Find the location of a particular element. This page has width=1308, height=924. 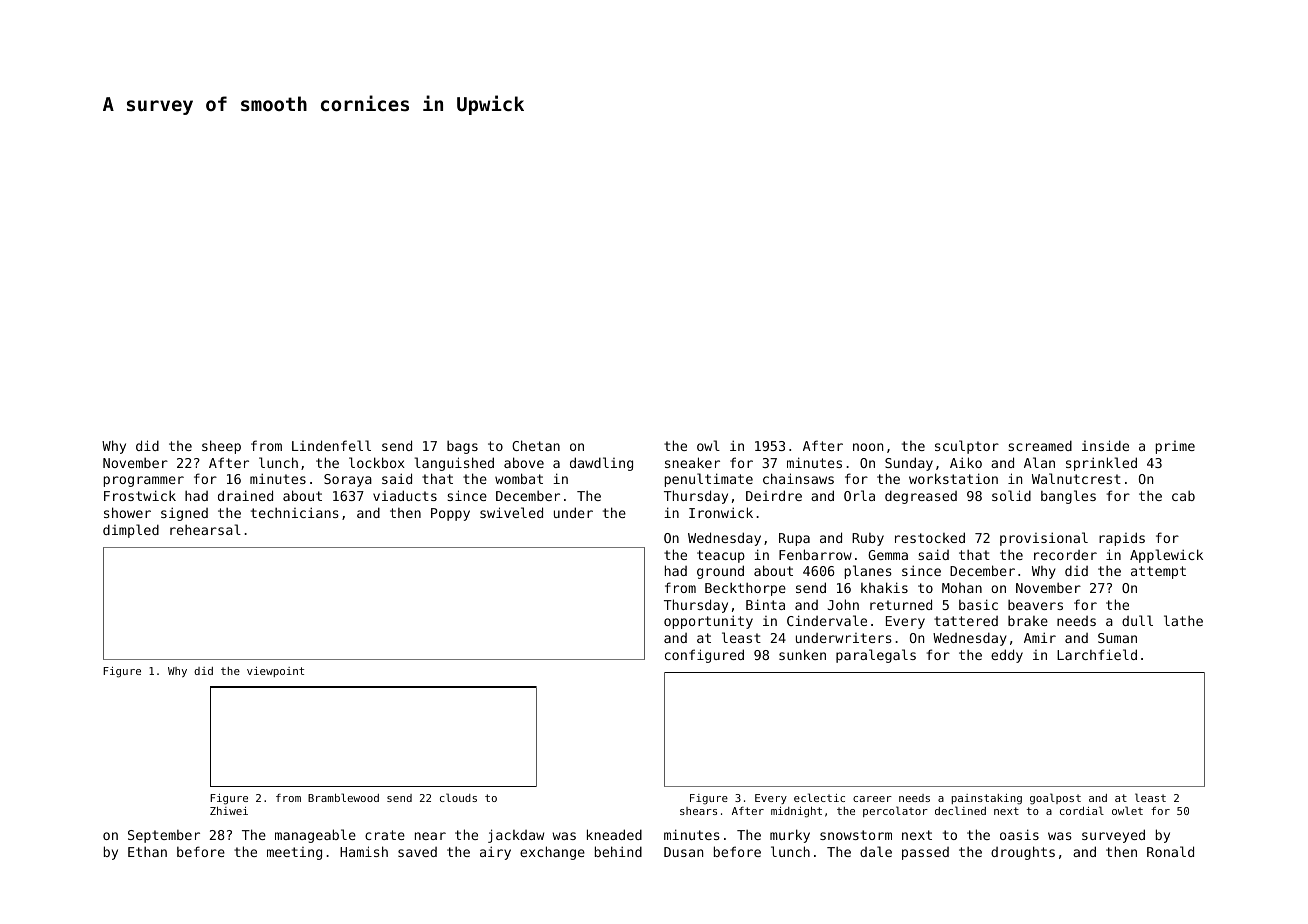

rehearsal is located at coordinates (205, 529).
